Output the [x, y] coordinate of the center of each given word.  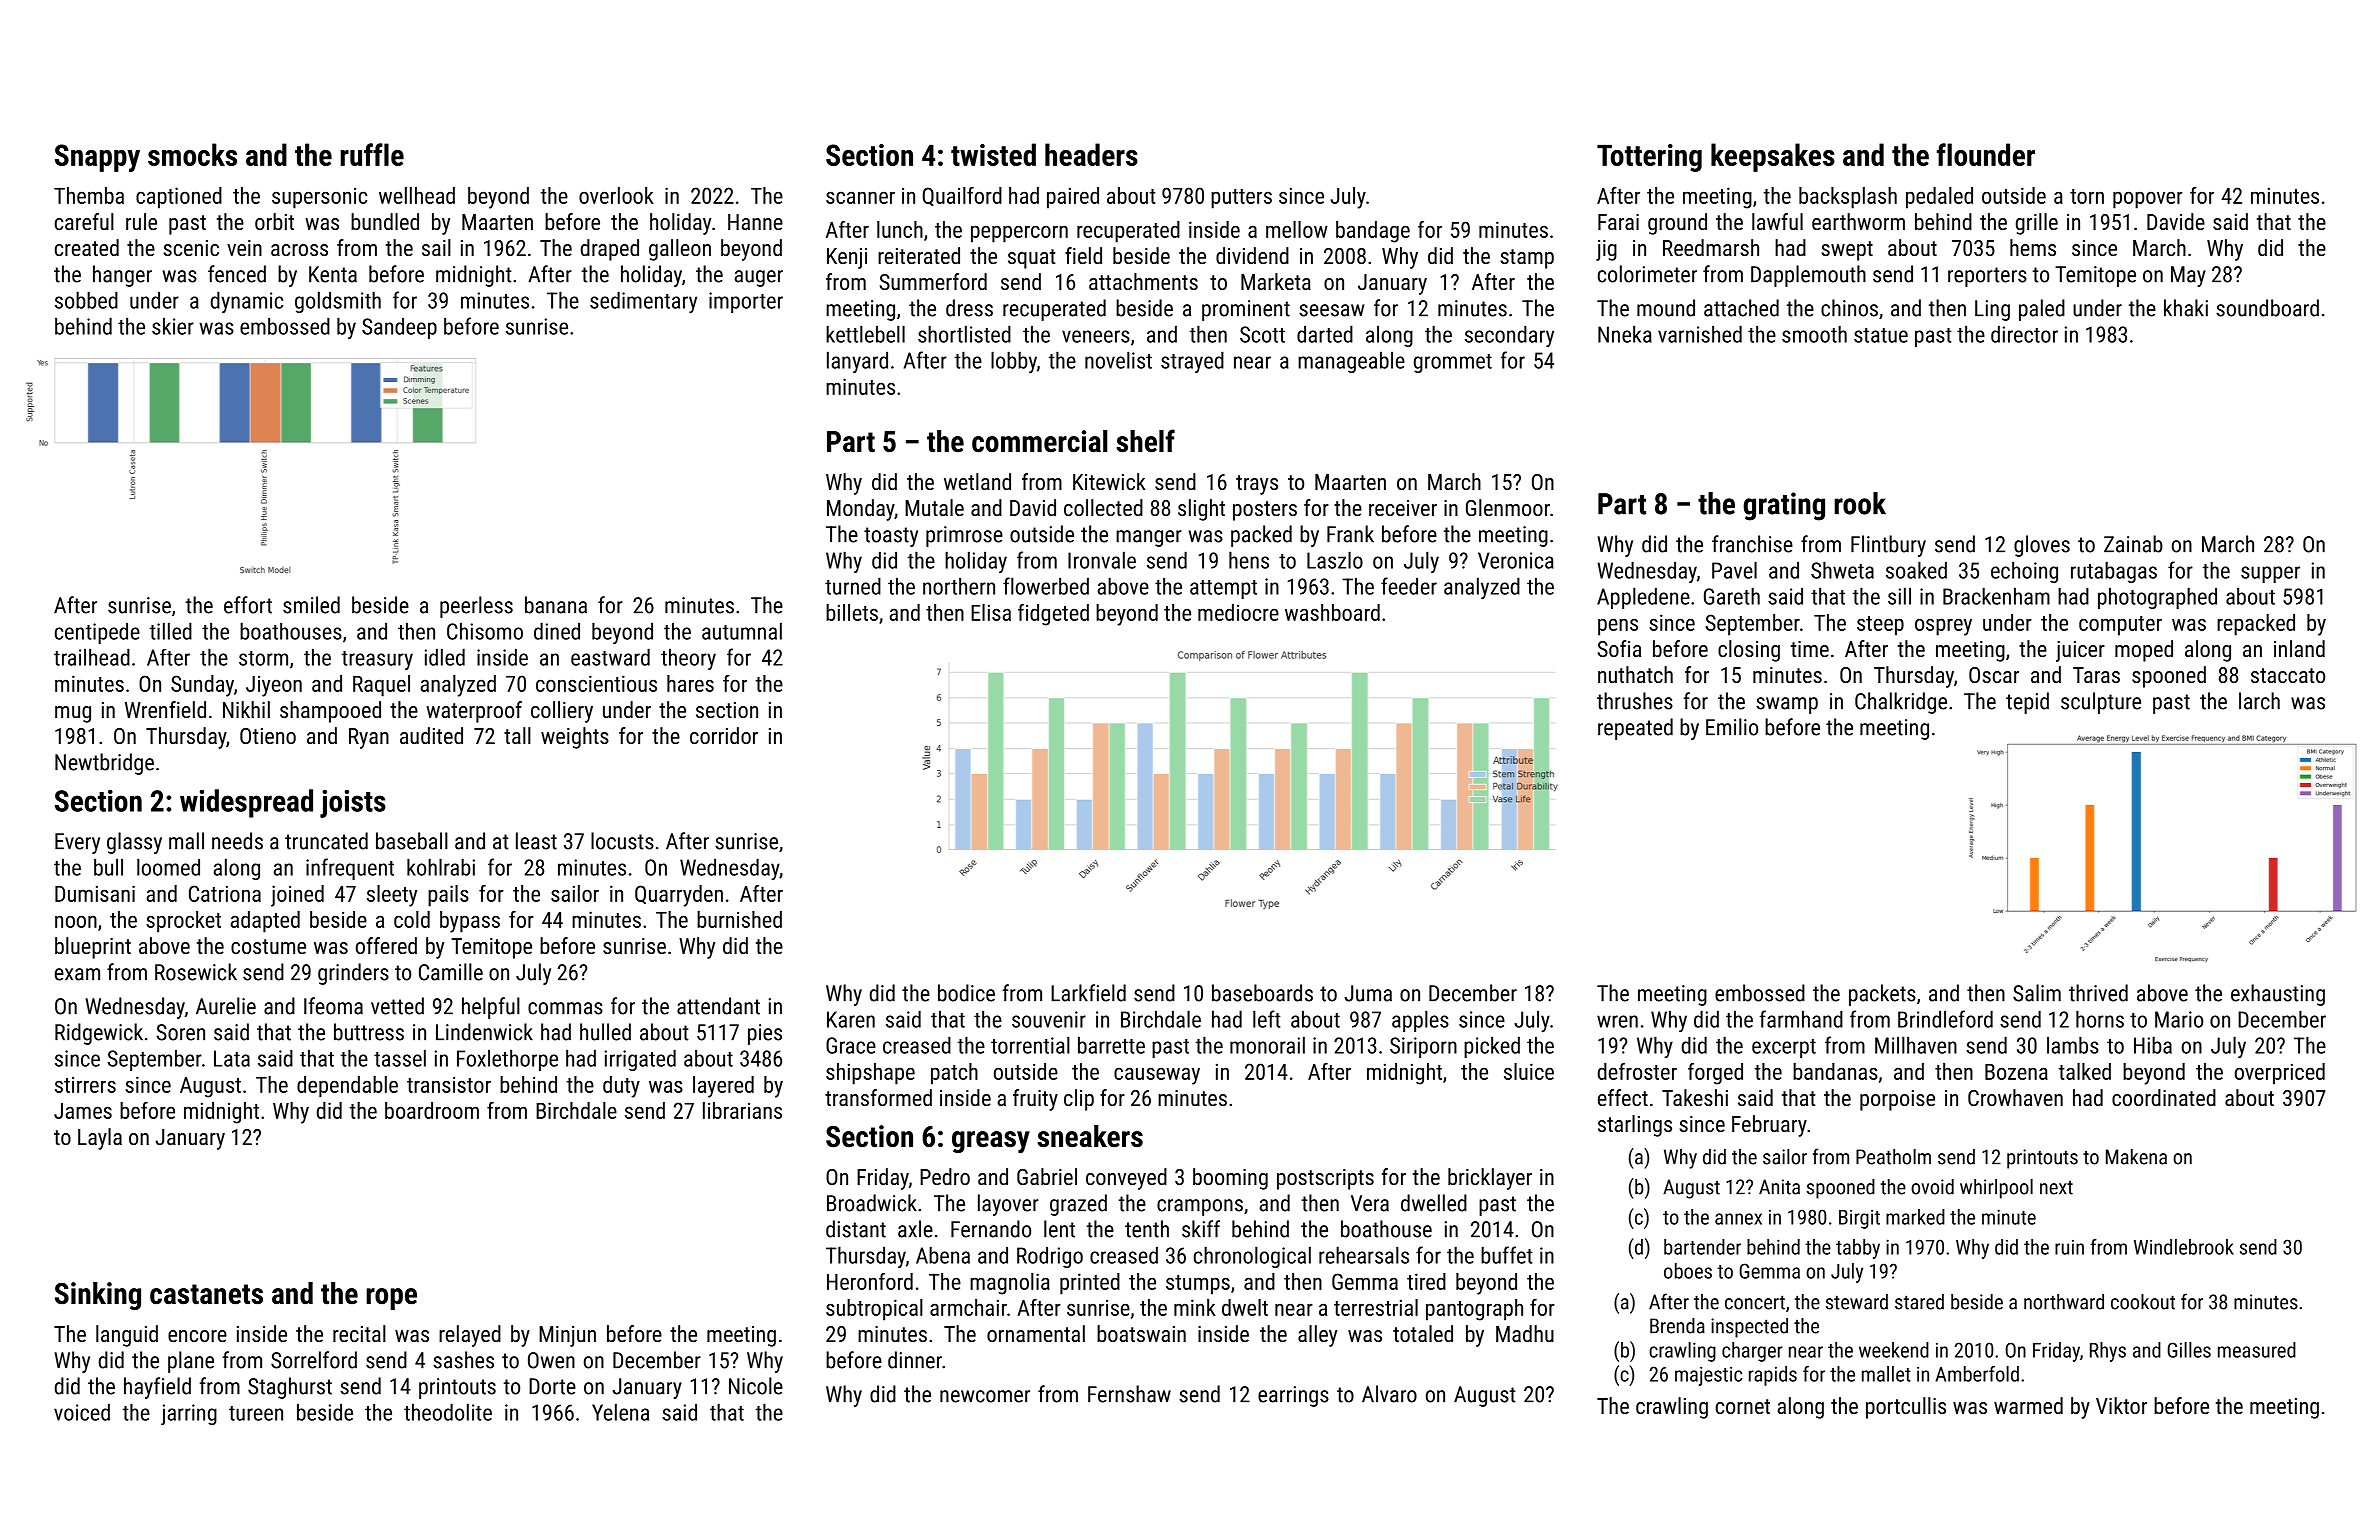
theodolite [448, 1412]
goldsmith [338, 302]
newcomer [985, 1396]
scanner [860, 197]
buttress [369, 1032]
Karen [851, 1019]
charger [1752, 1352]
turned [853, 586]
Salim [2037, 993]
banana [556, 605]
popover [2148, 200]
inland [2299, 648]
